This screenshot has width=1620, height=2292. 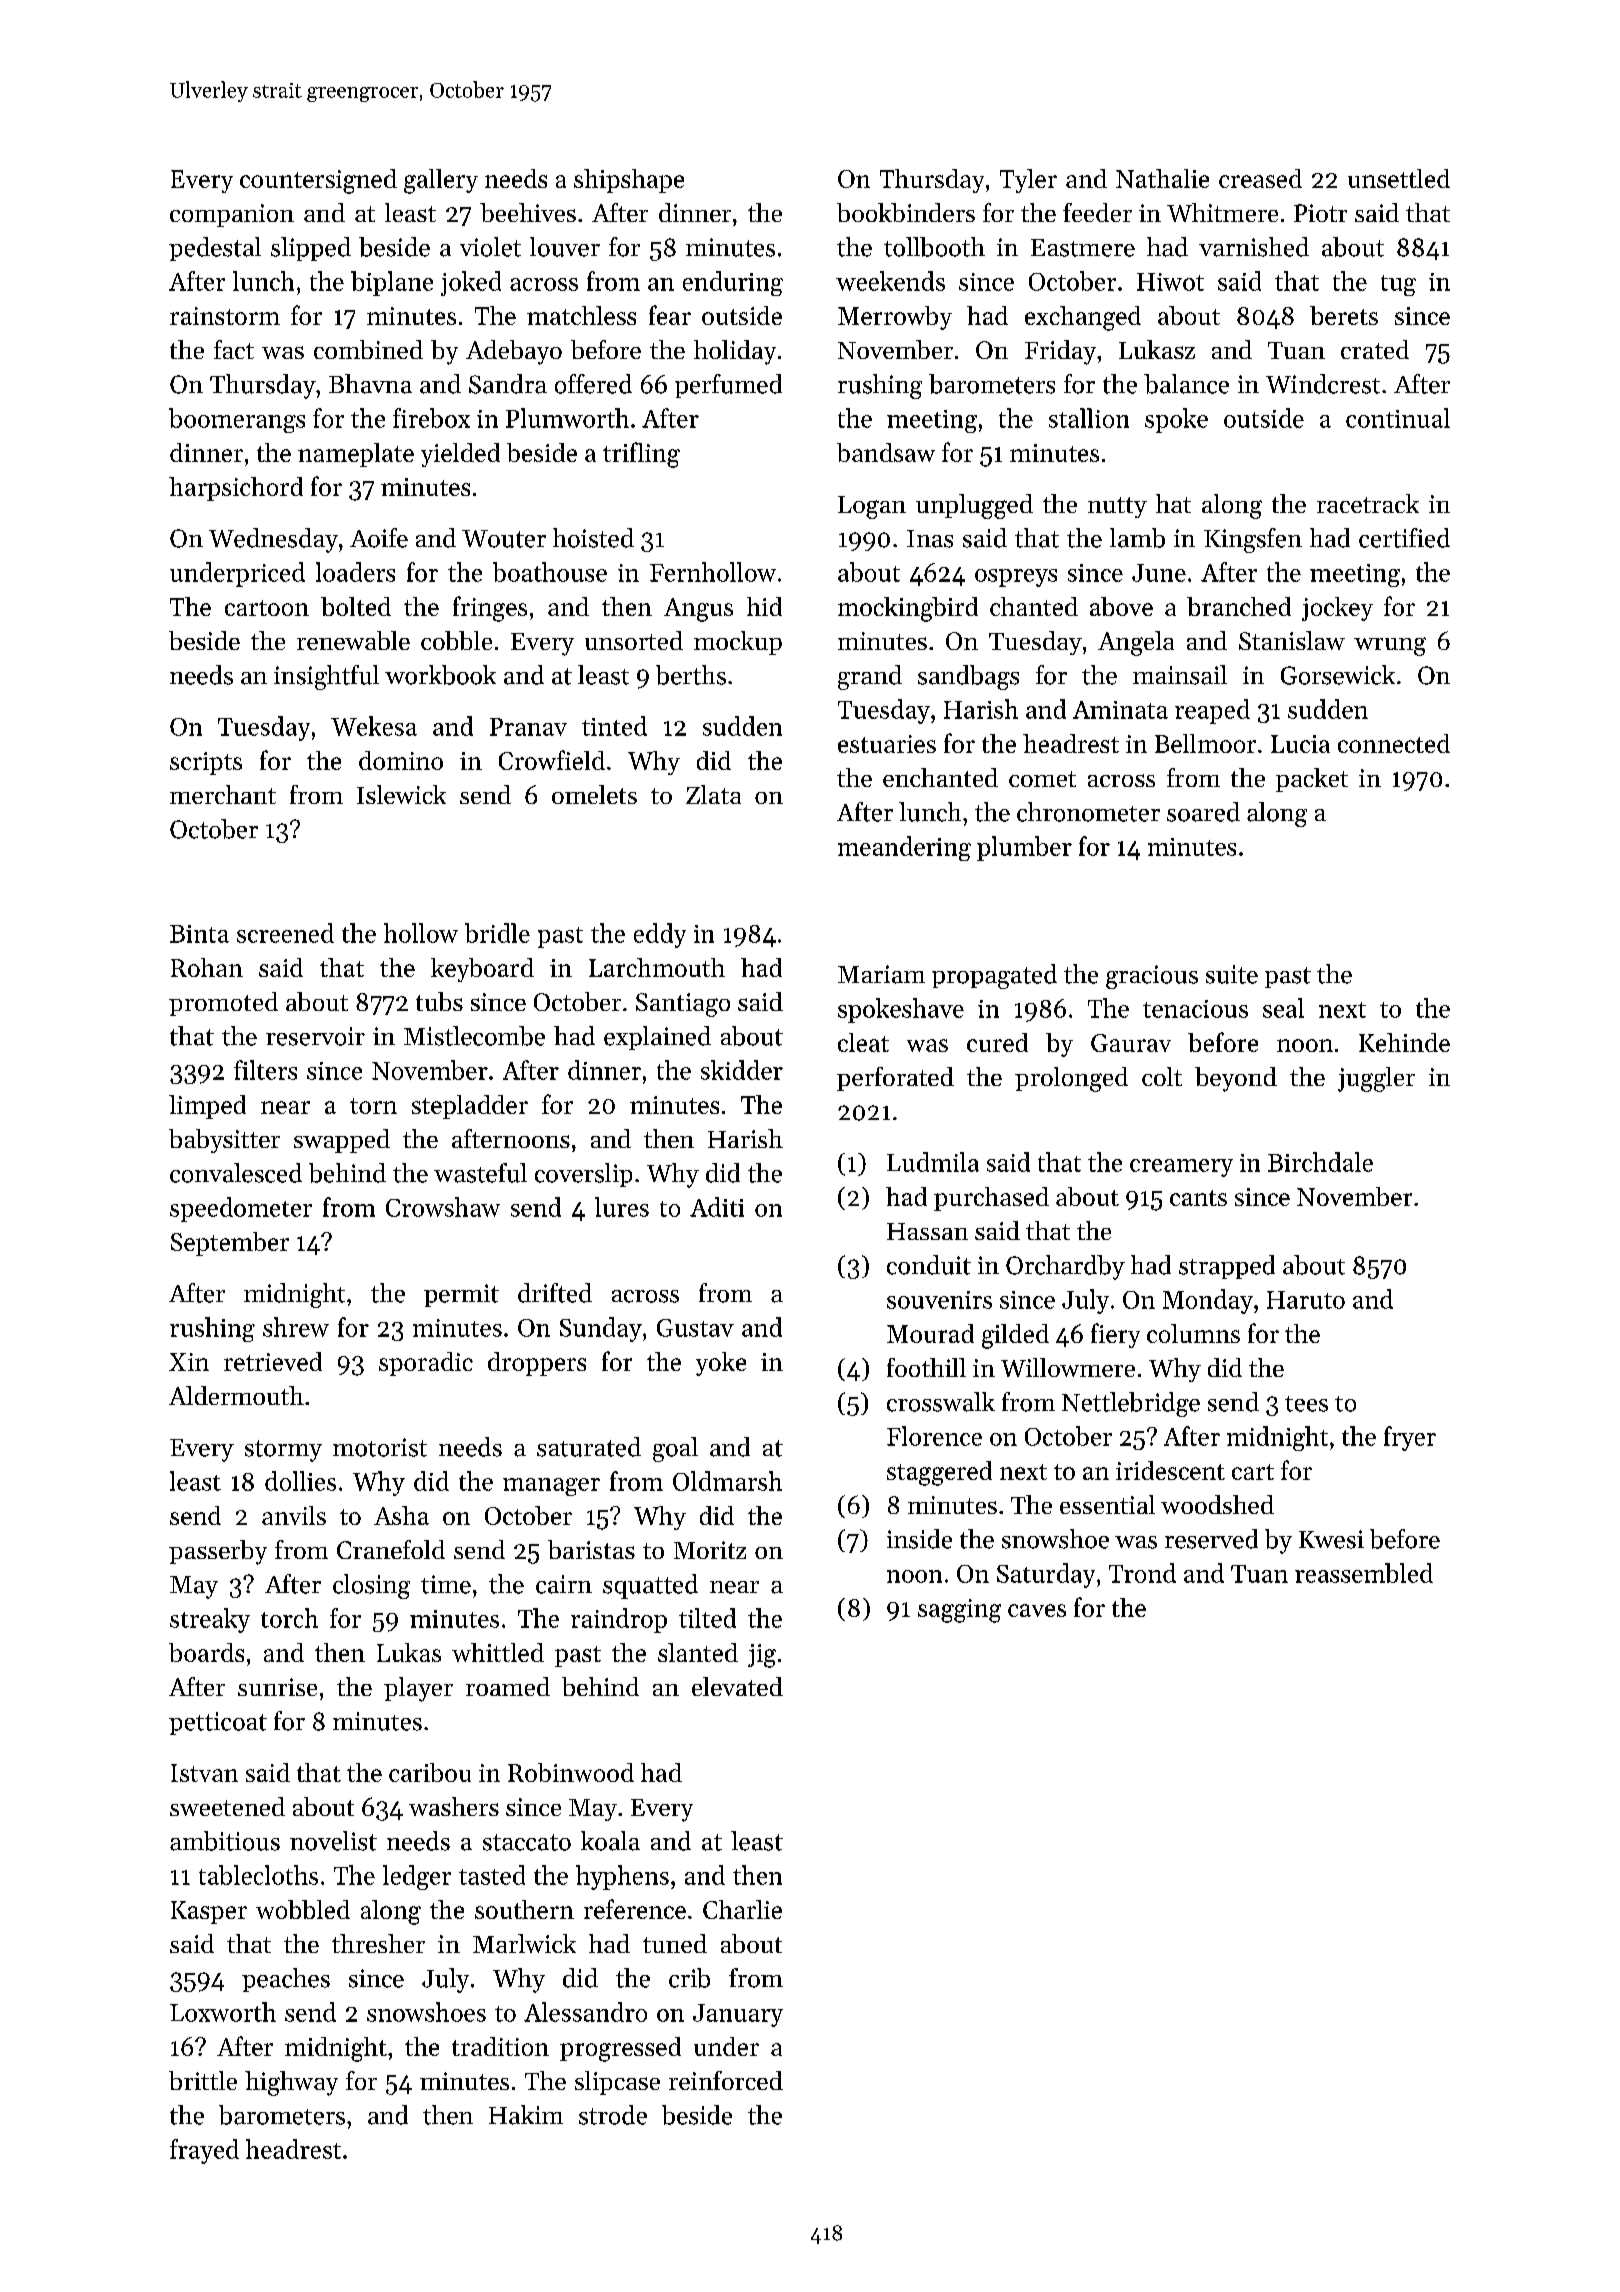 I want to click on Birchdale, so click(x=1320, y=1162).
